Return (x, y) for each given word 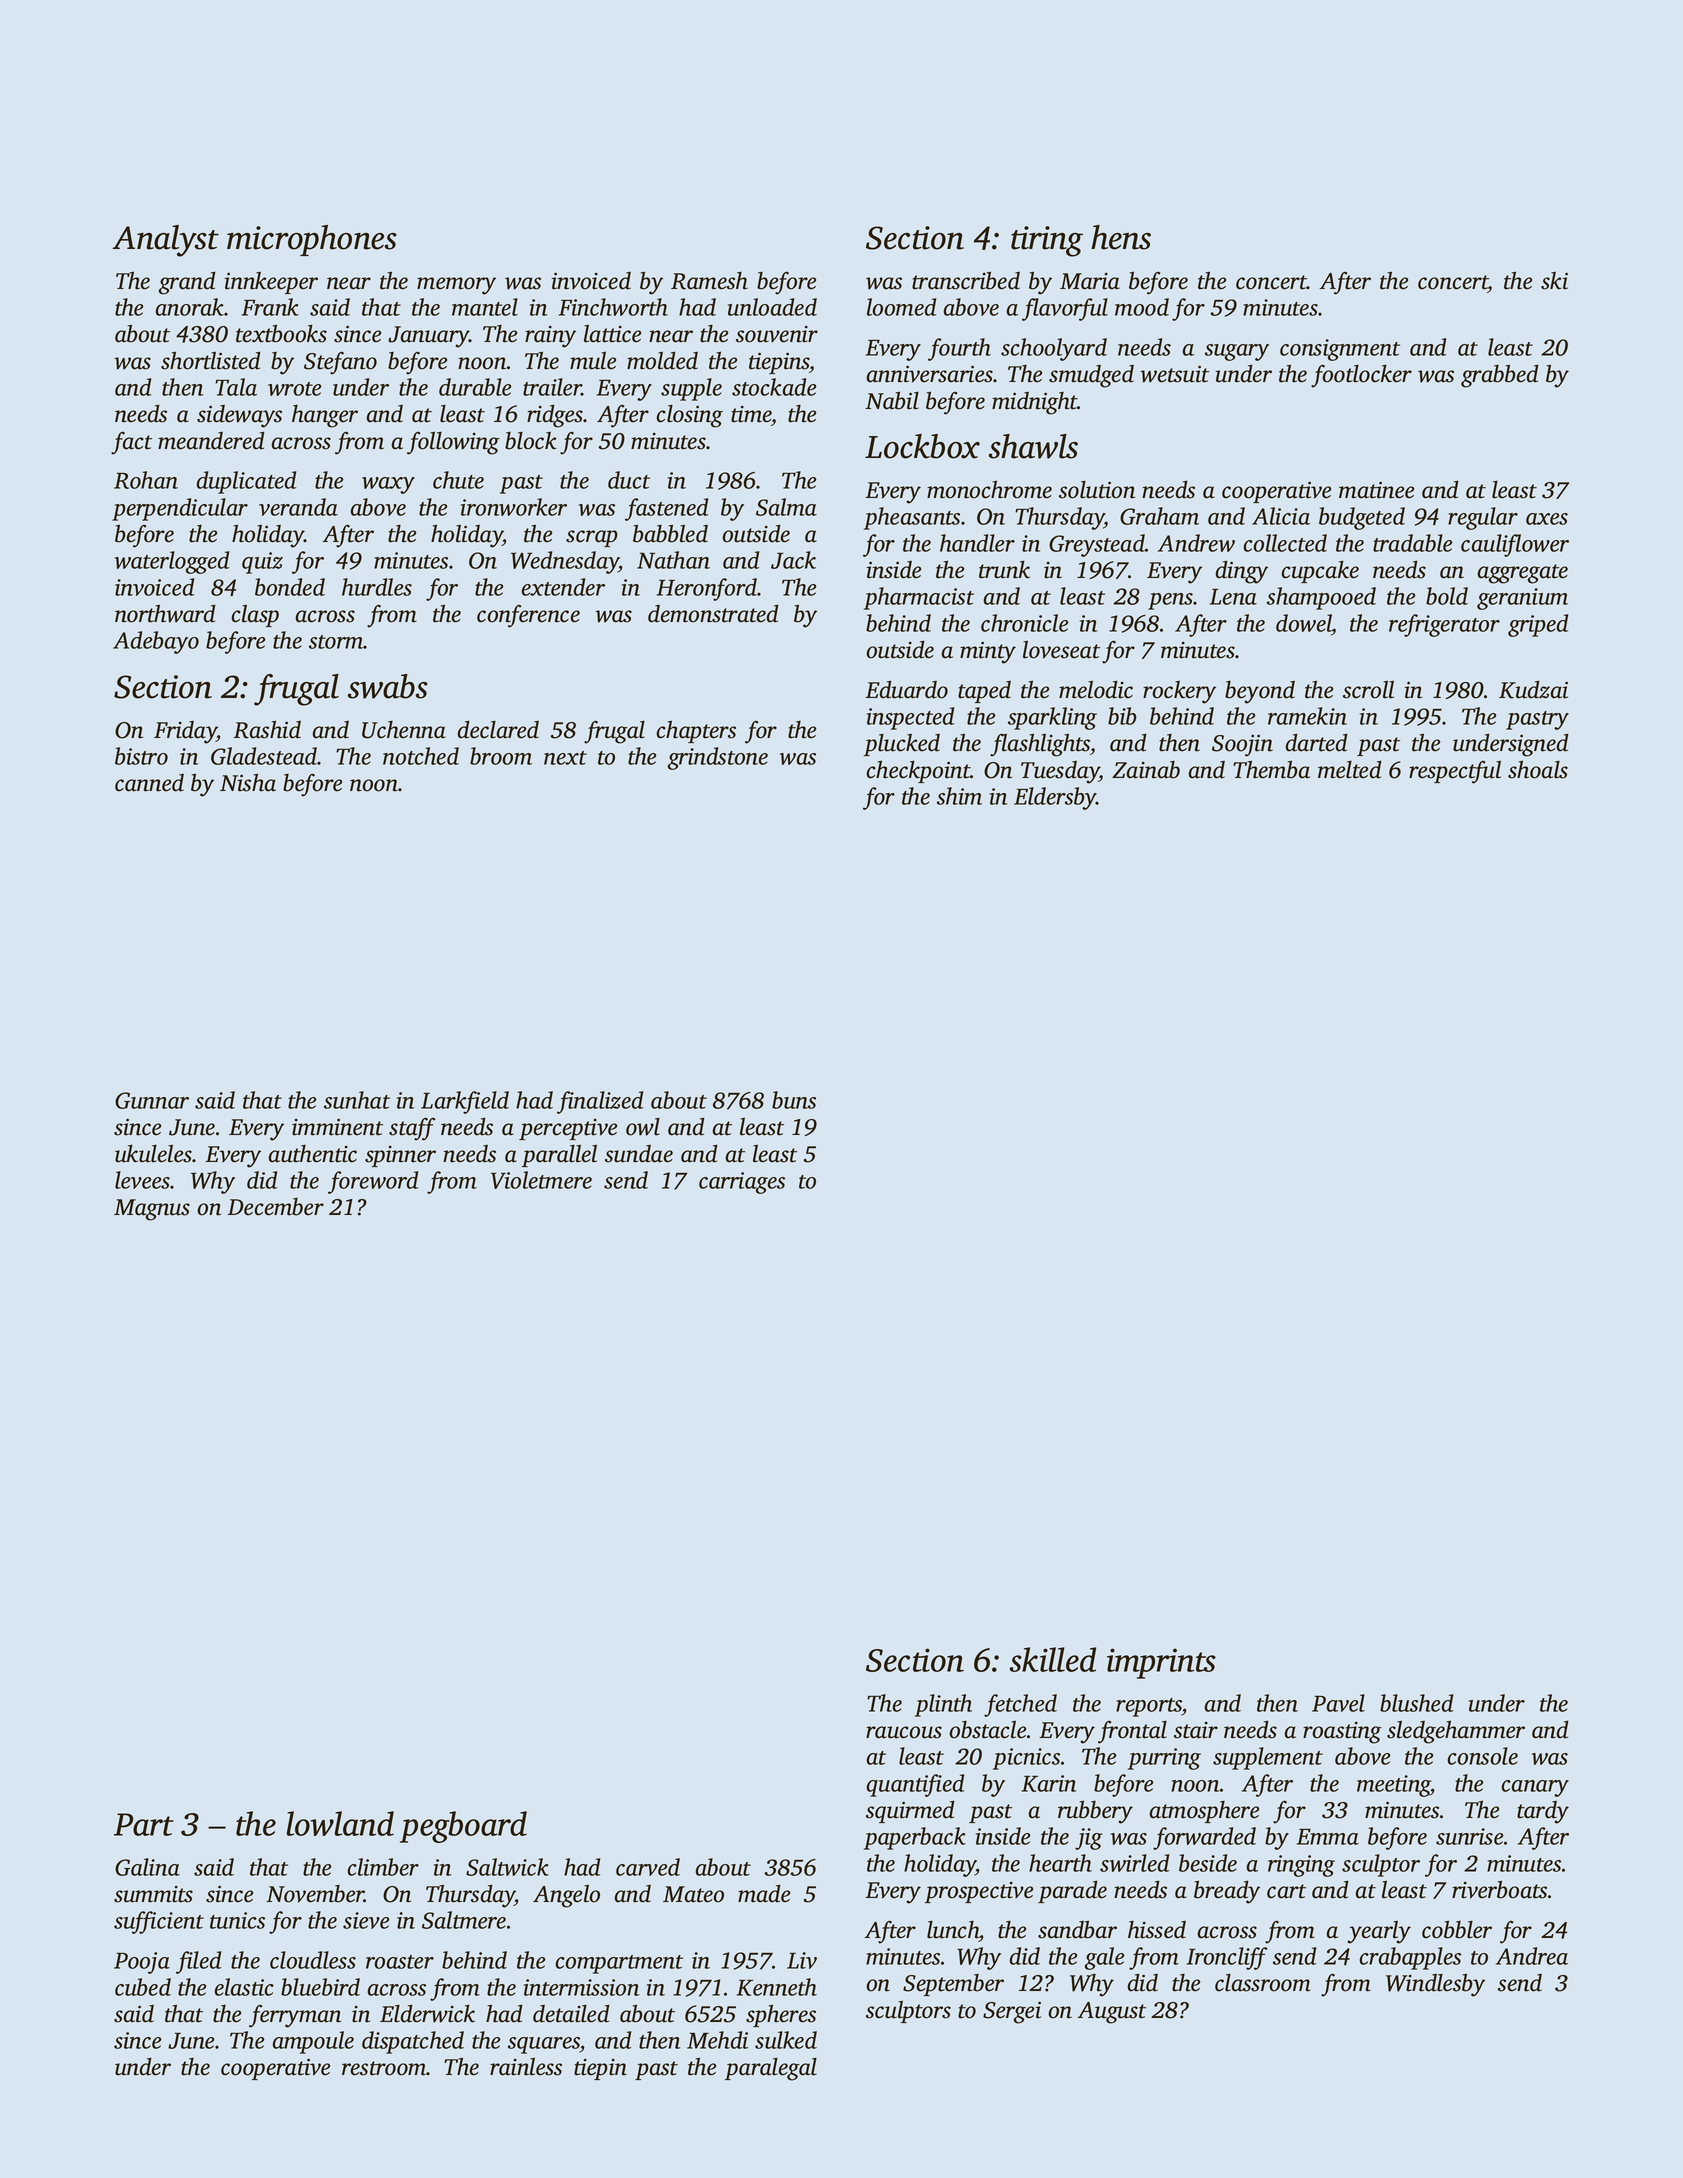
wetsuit (1174, 374)
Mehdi (717, 2040)
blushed (1416, 1703)
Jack (793, 560)
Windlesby (1435, 1985)
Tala (236, 387)
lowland (340, 1823)
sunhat (357, 1100)
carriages (742, 1183)
